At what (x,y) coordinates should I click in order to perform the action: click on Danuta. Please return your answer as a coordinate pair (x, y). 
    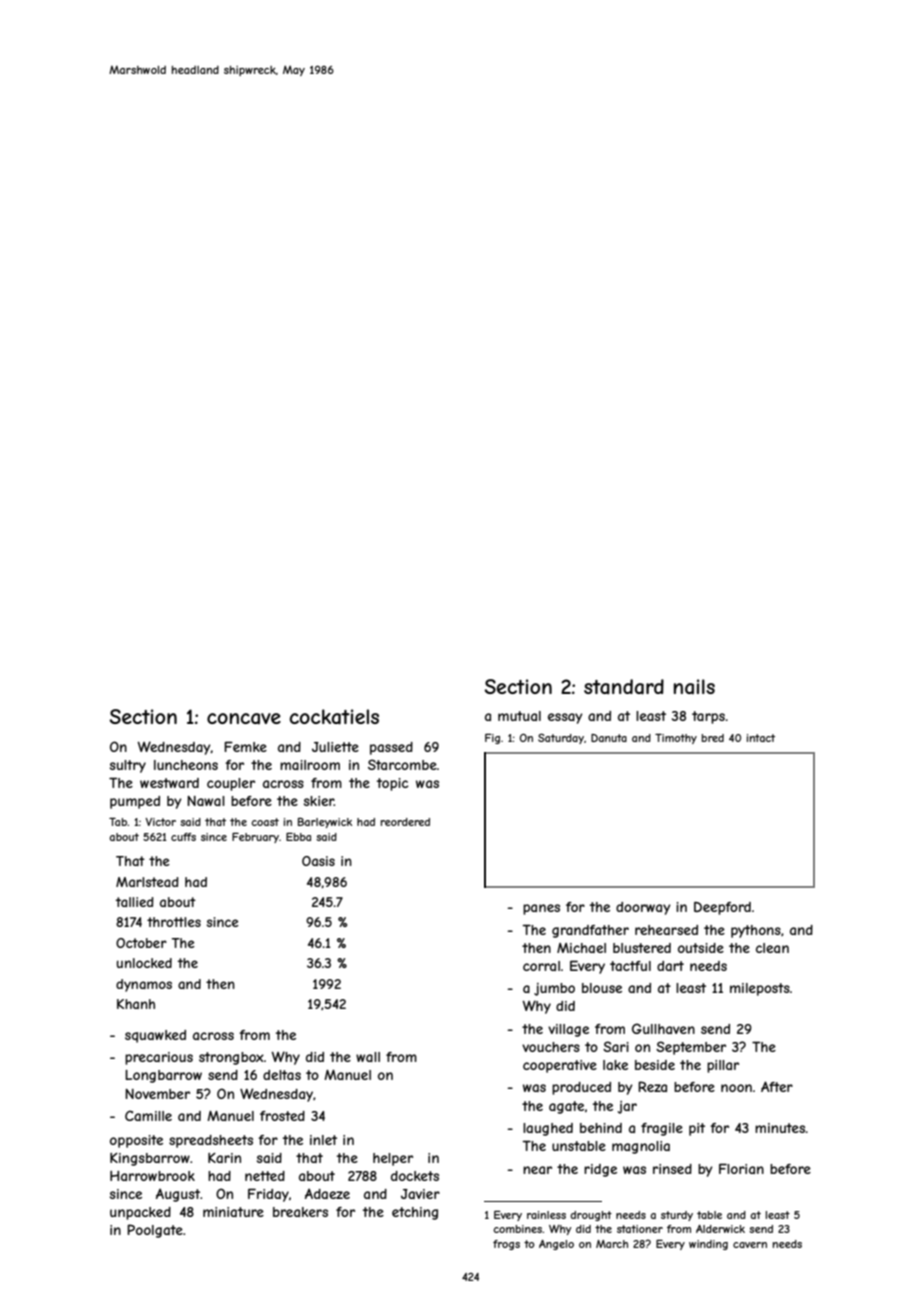
    Looking at the image, I should click on (609, 738).
